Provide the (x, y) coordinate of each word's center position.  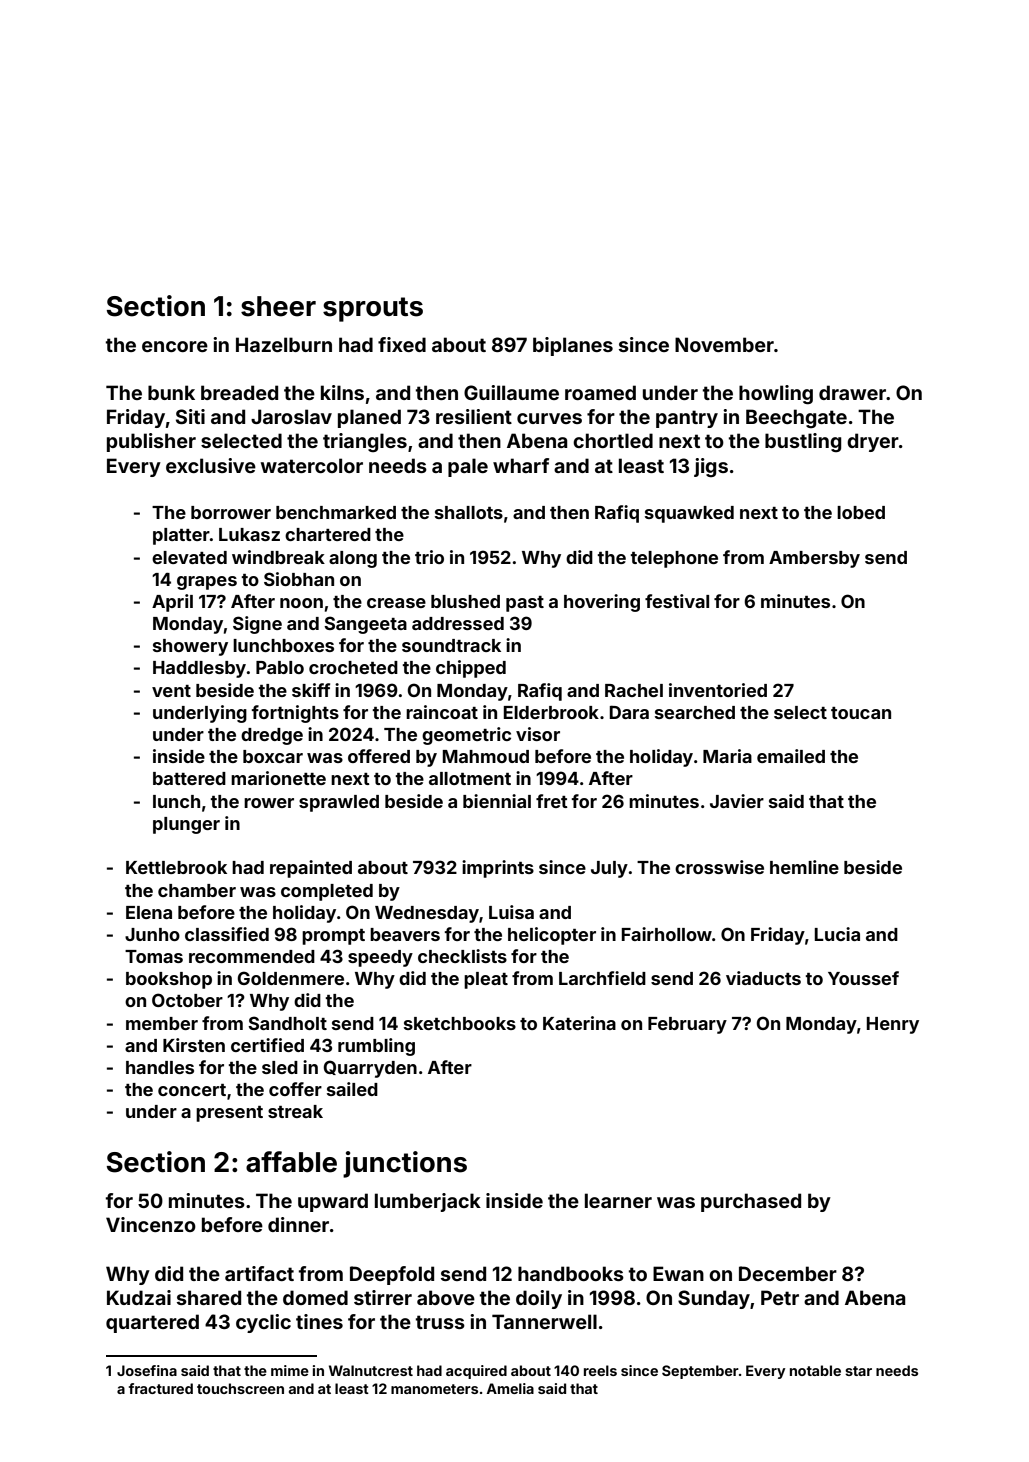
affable (291, 1162)
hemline (804, 867)
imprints (498, 869)
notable (815, 1370)
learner (618, 1200)
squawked (689, 514)
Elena (149, 912)
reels (600, 1370)
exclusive (211, 465)
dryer (873, 442)
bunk (171, 392)
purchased (751, 1202)
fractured (161, 1388)
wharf (521, 465)
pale (468, 467)
